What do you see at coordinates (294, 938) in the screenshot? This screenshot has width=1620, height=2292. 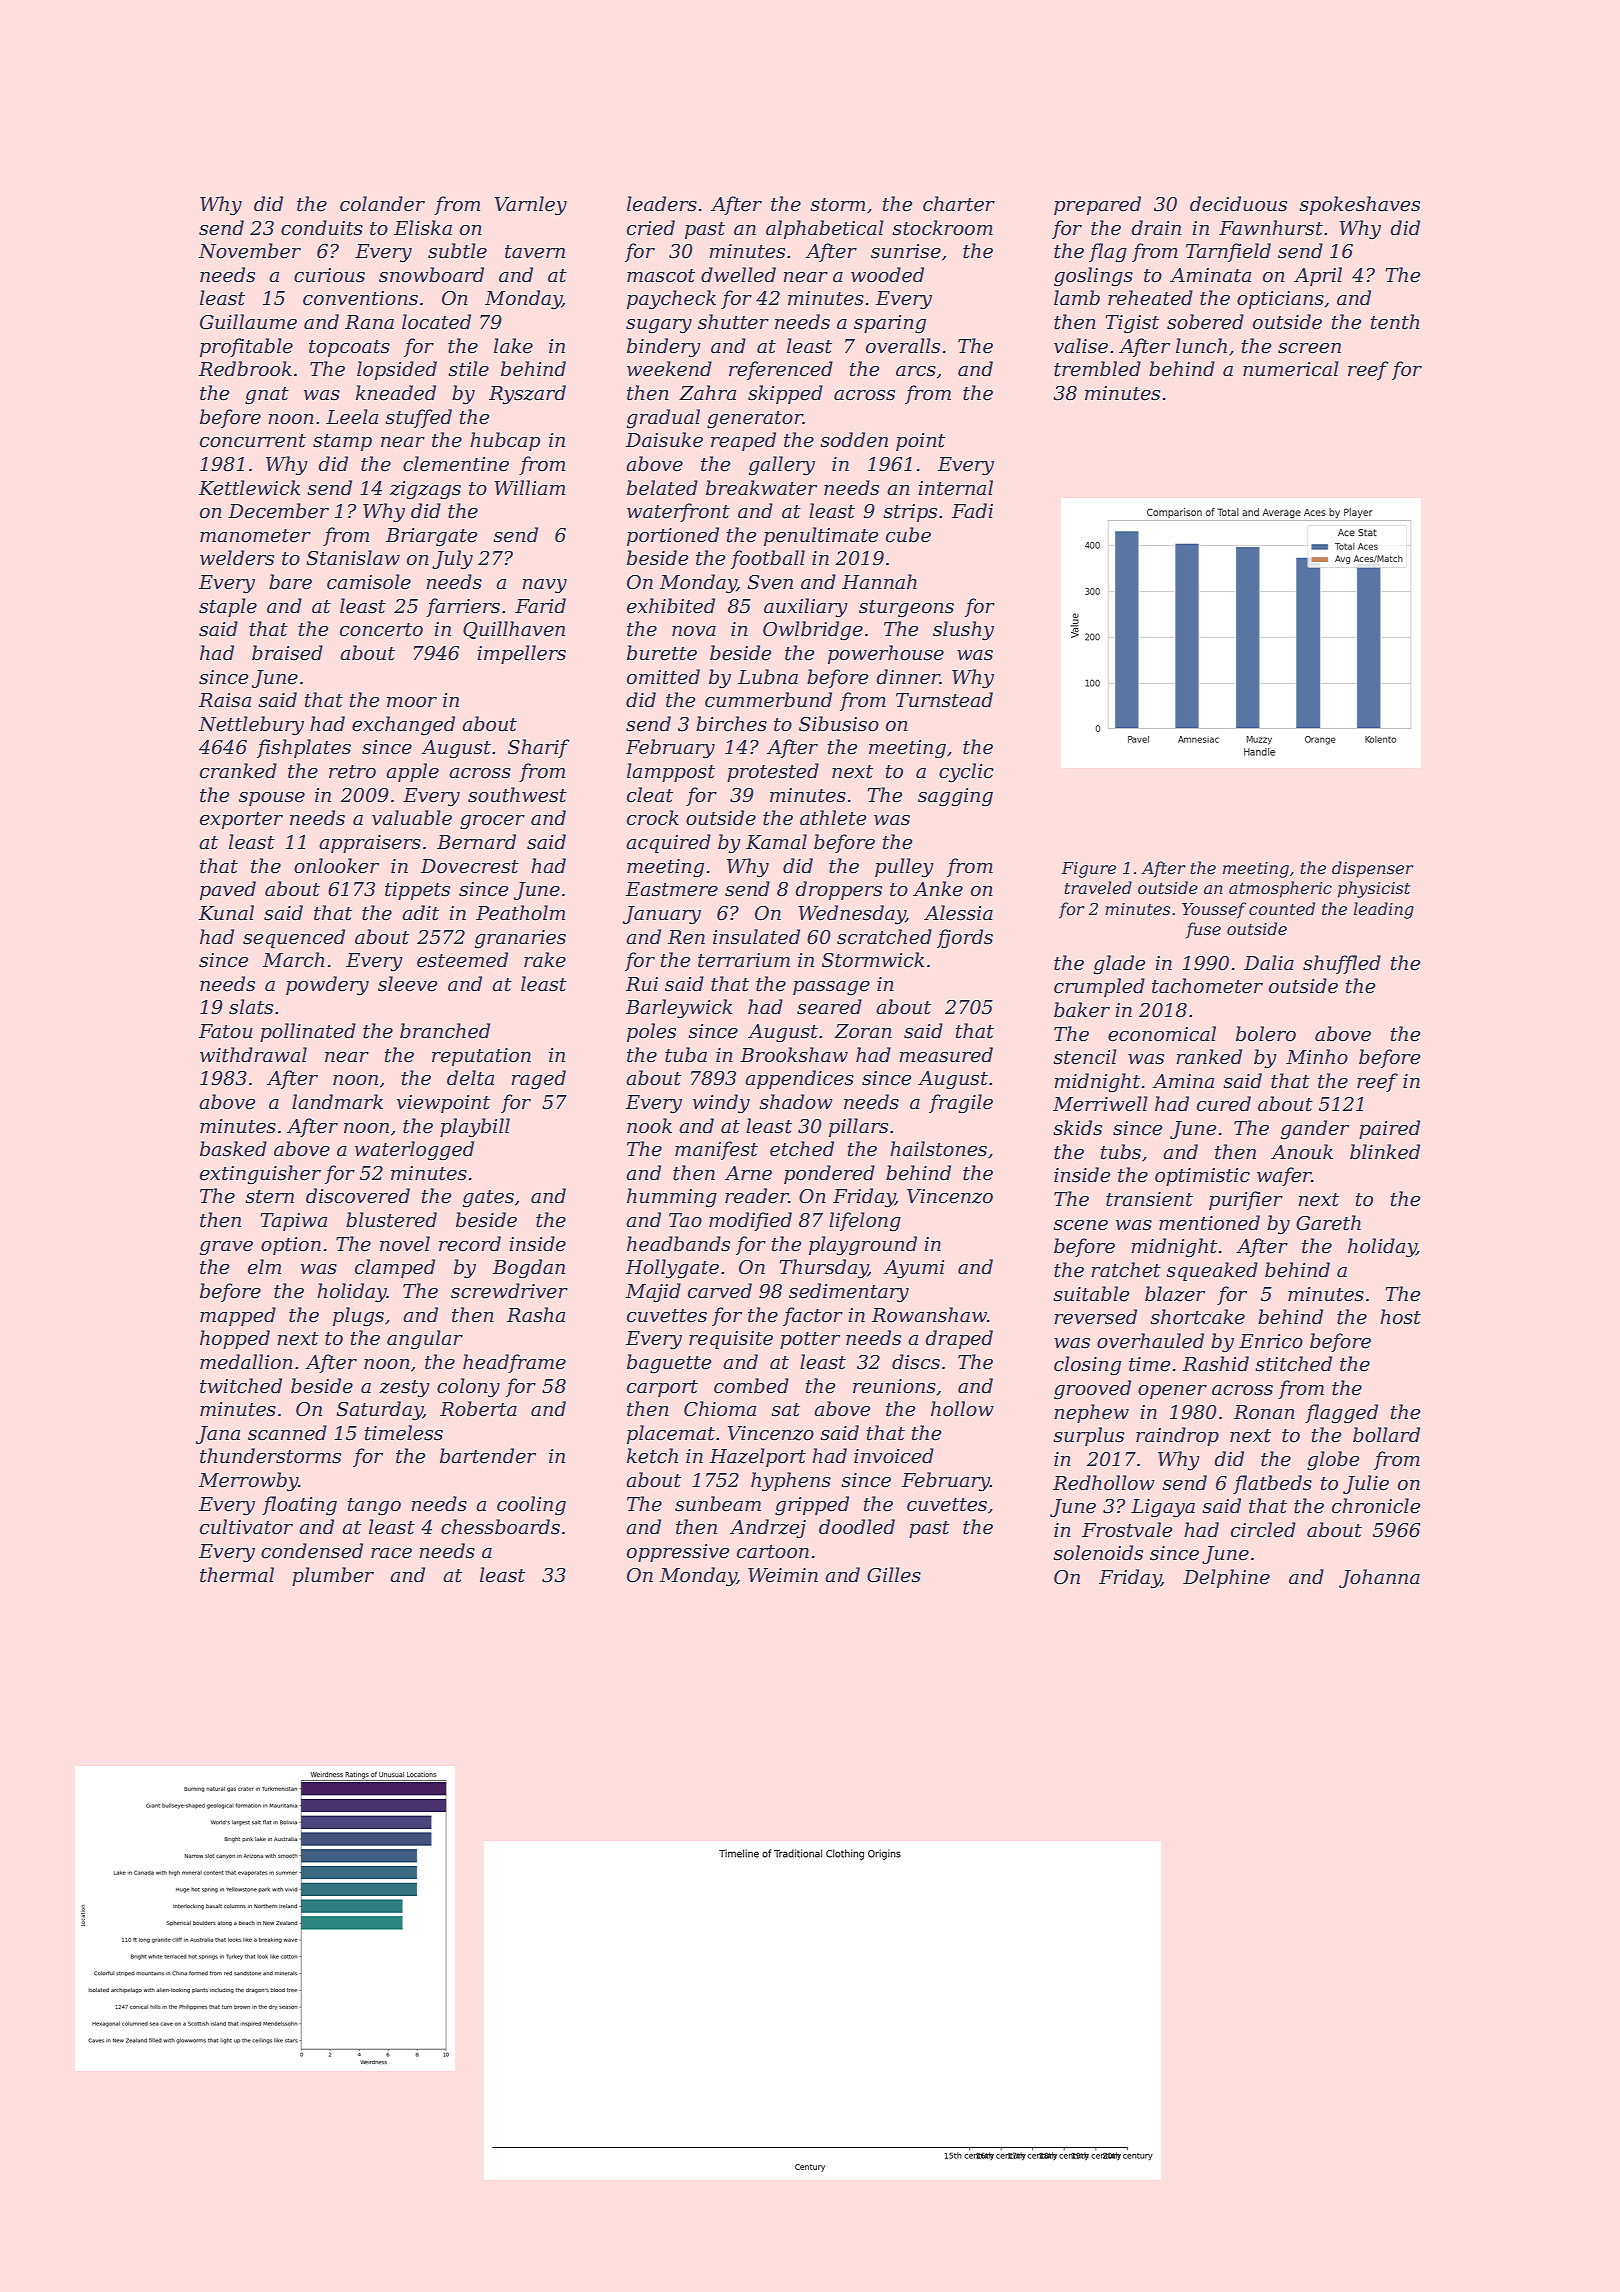 I see `sequenced` at bounding box center [294, 938].
